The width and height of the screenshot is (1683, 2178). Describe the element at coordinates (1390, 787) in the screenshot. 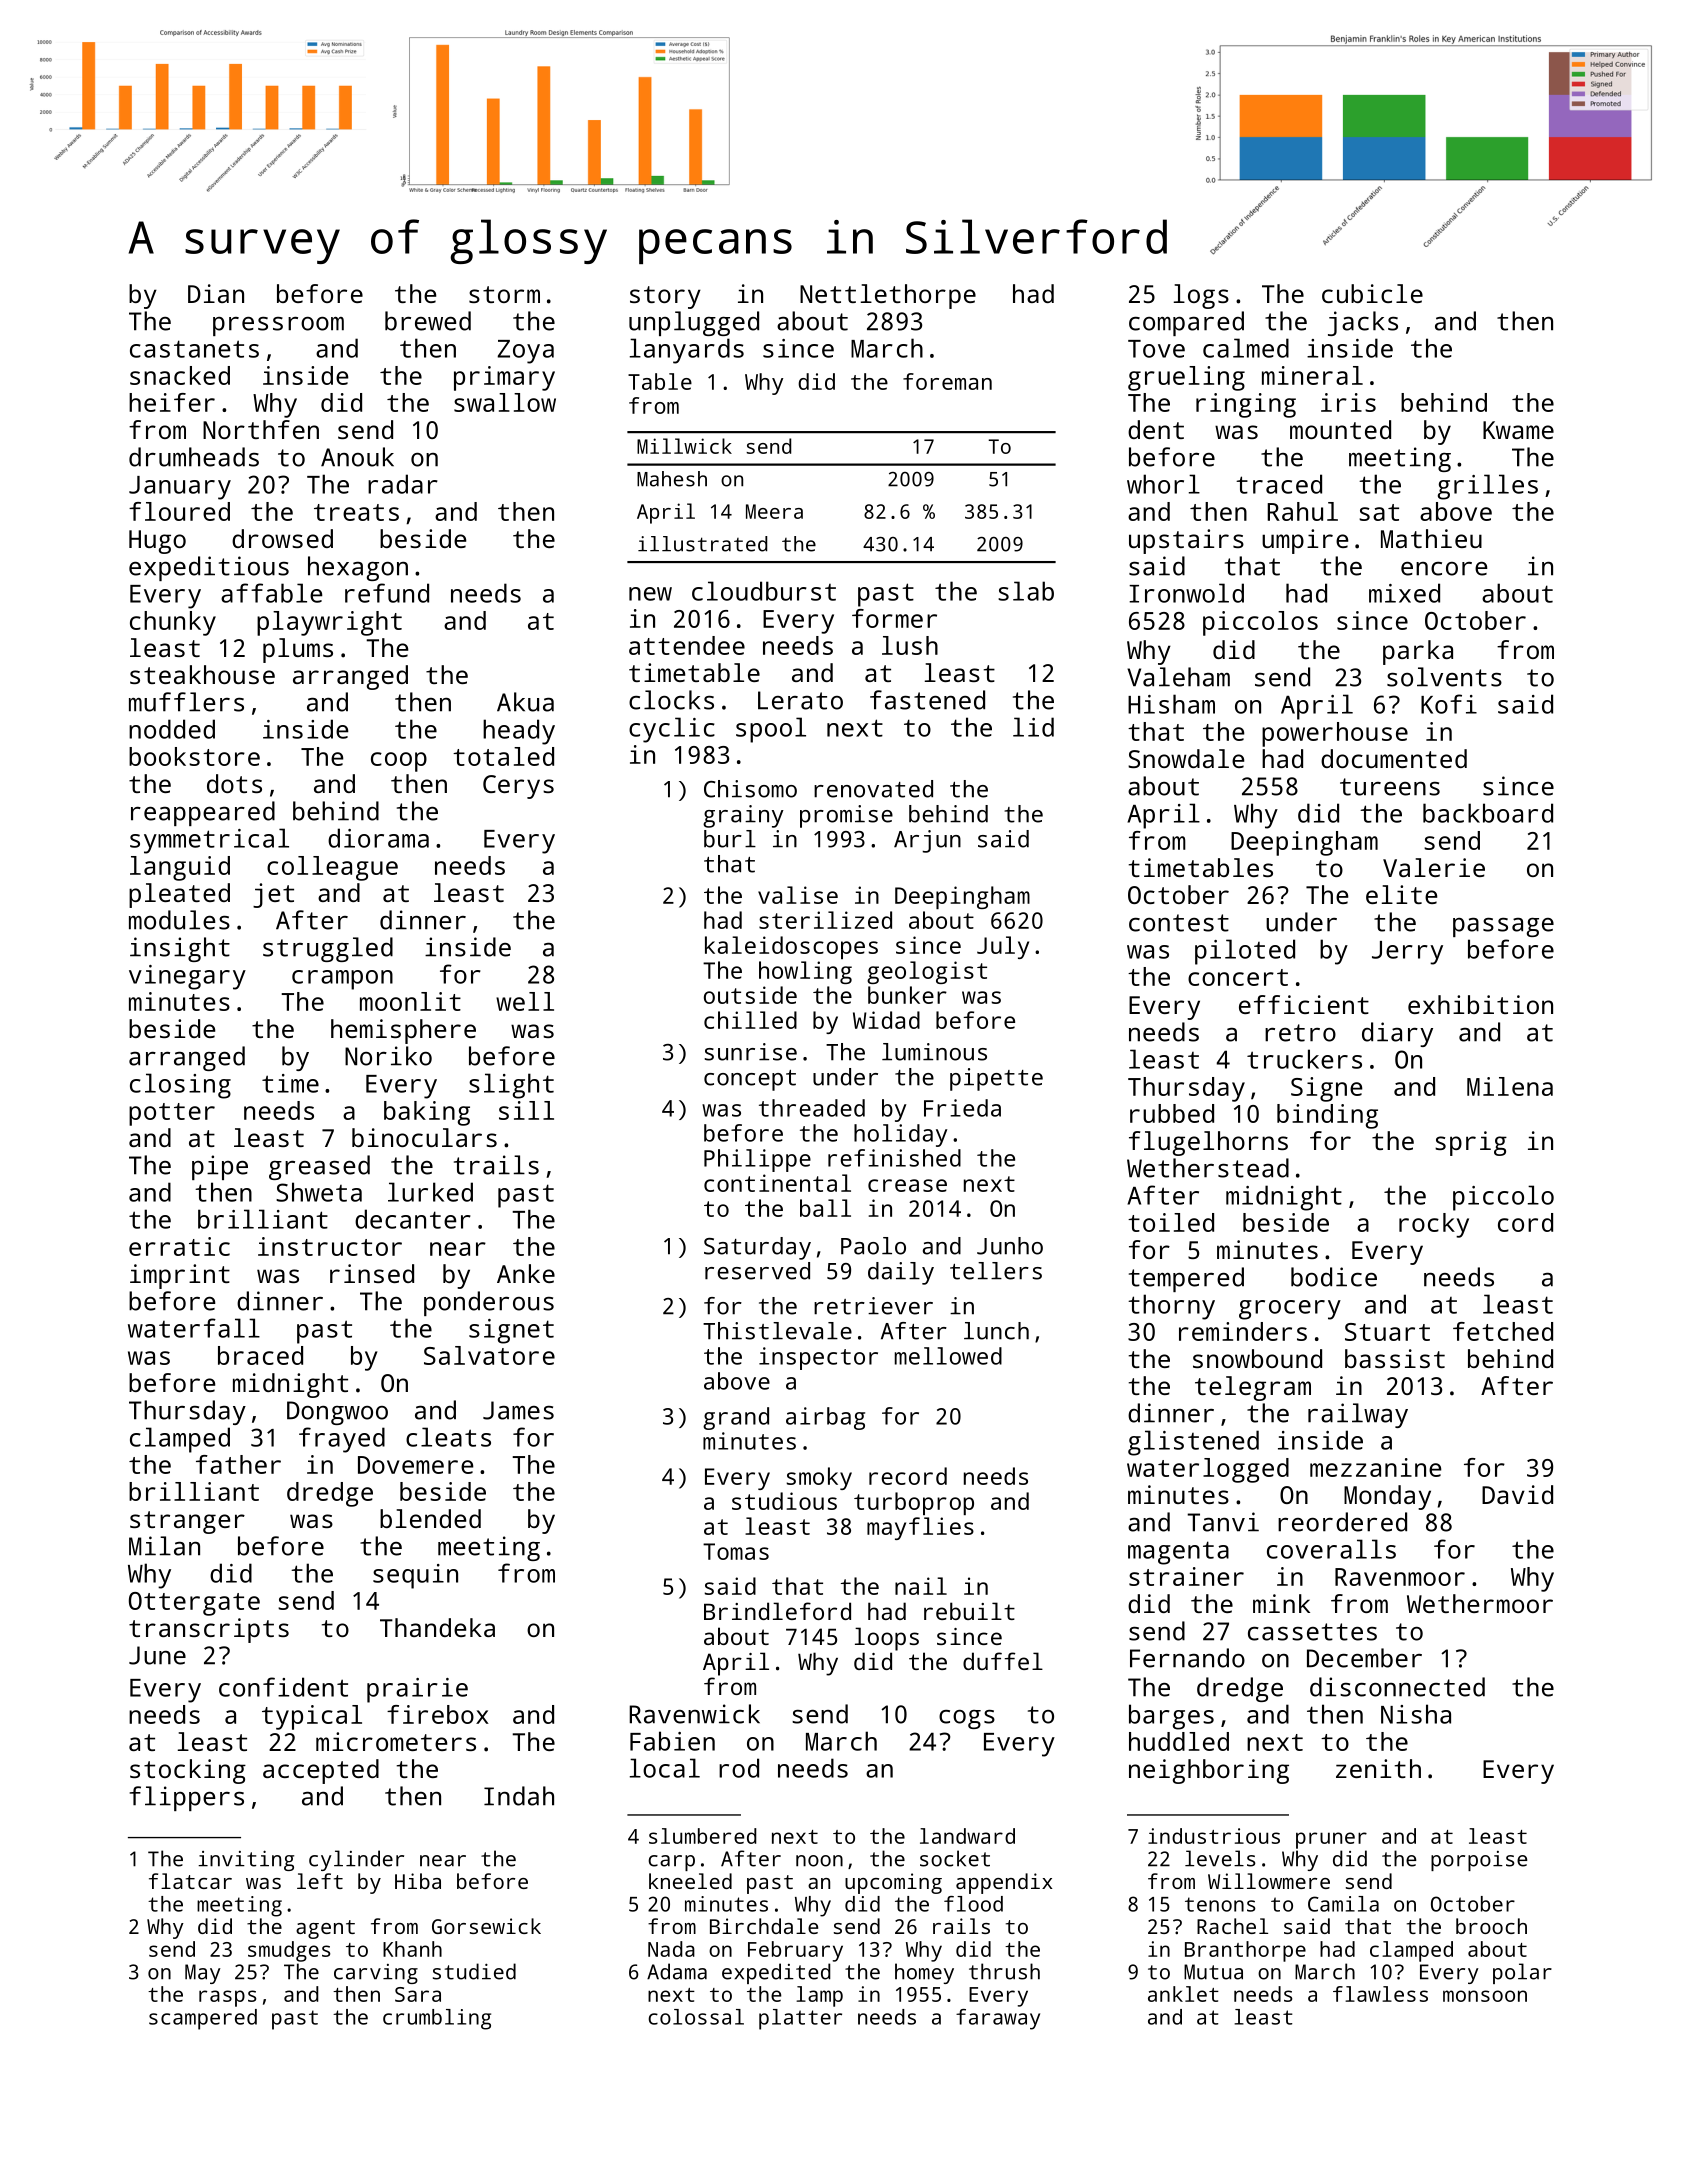

I see `tureens` at that location.
